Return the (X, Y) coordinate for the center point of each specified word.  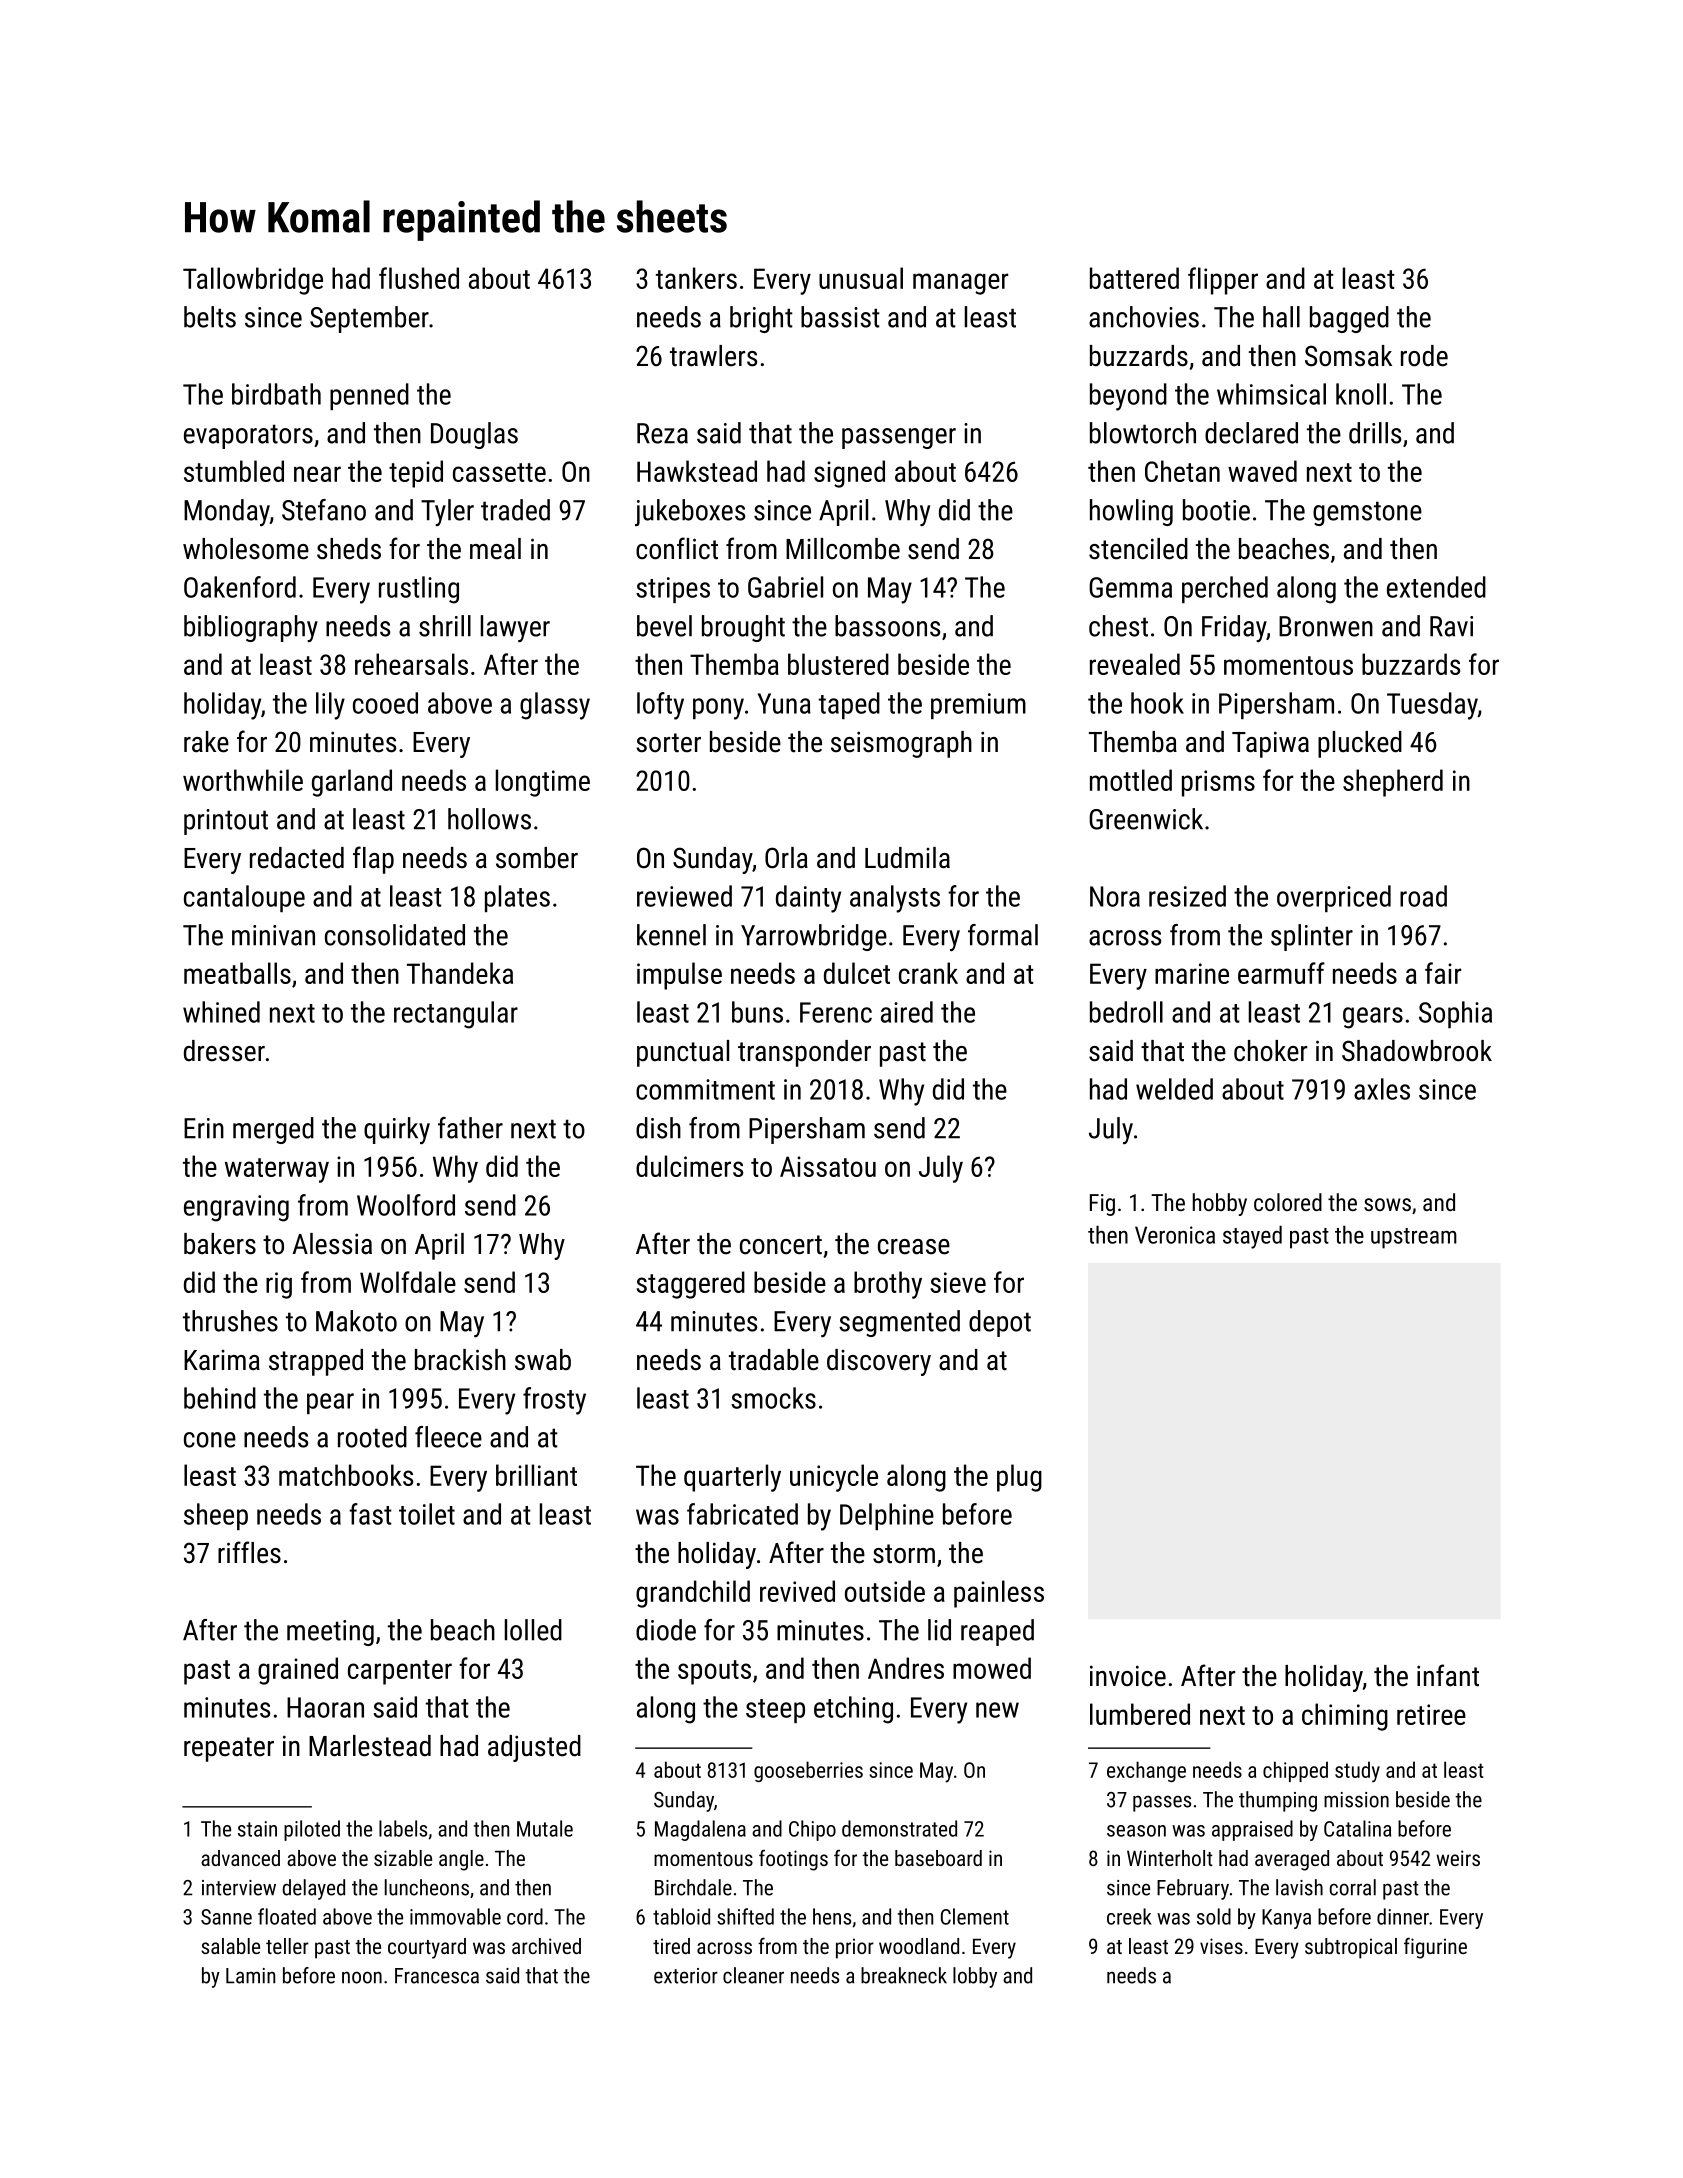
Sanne (226, 1917)
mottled (1131, 780)
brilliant (536, 1475)
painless (999, 1594)
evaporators (248, 436)
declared (1251, 433)
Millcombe (843, 549)
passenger (899, 438)
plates (517, 898)
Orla (786, 858)
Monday (227, 512)
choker (1270, 1051)
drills (1375, 433)
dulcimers (689, 1166)
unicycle (834, 1478)
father (470, 1128)
